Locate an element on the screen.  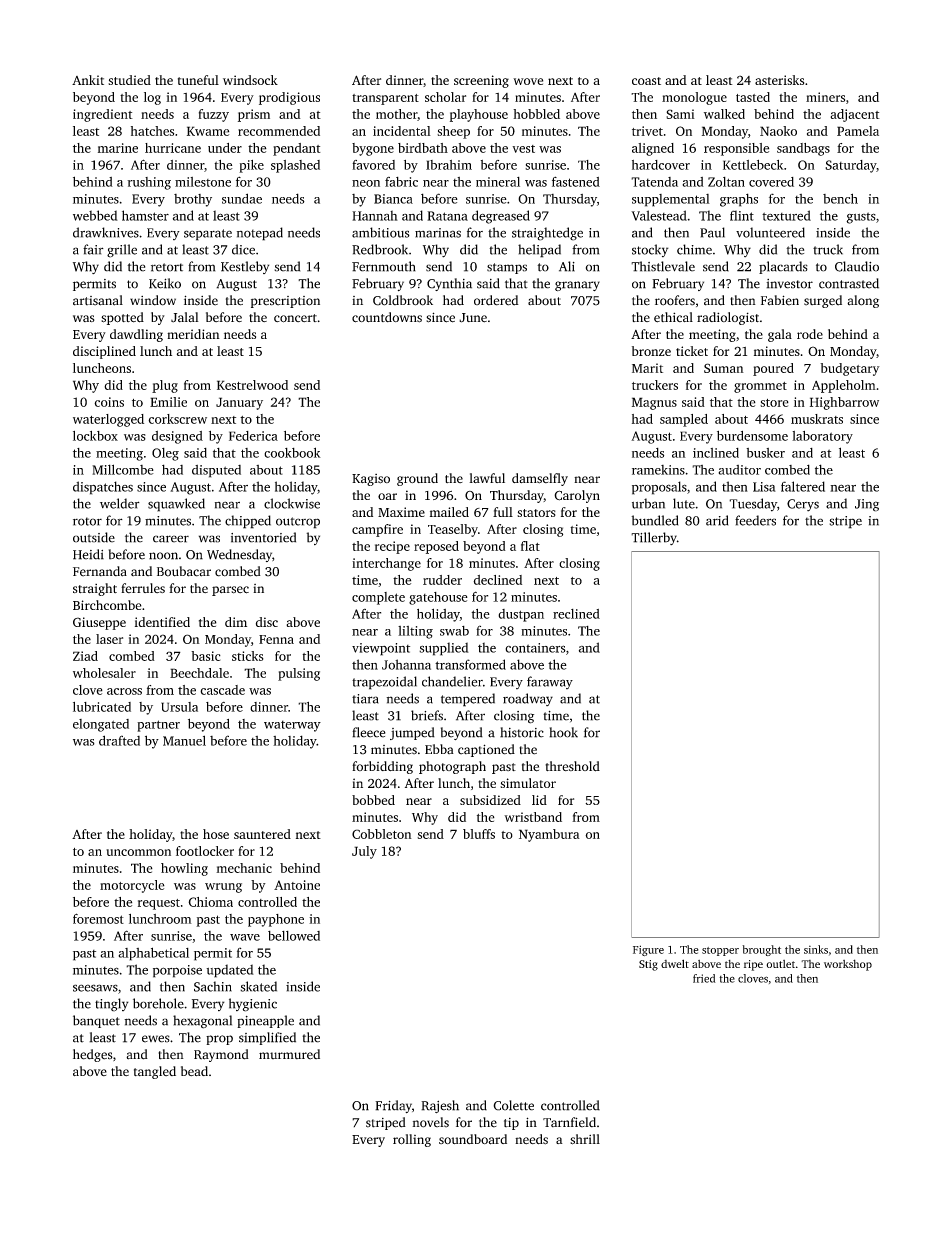
sinks is located at coordinates (816, 949).
